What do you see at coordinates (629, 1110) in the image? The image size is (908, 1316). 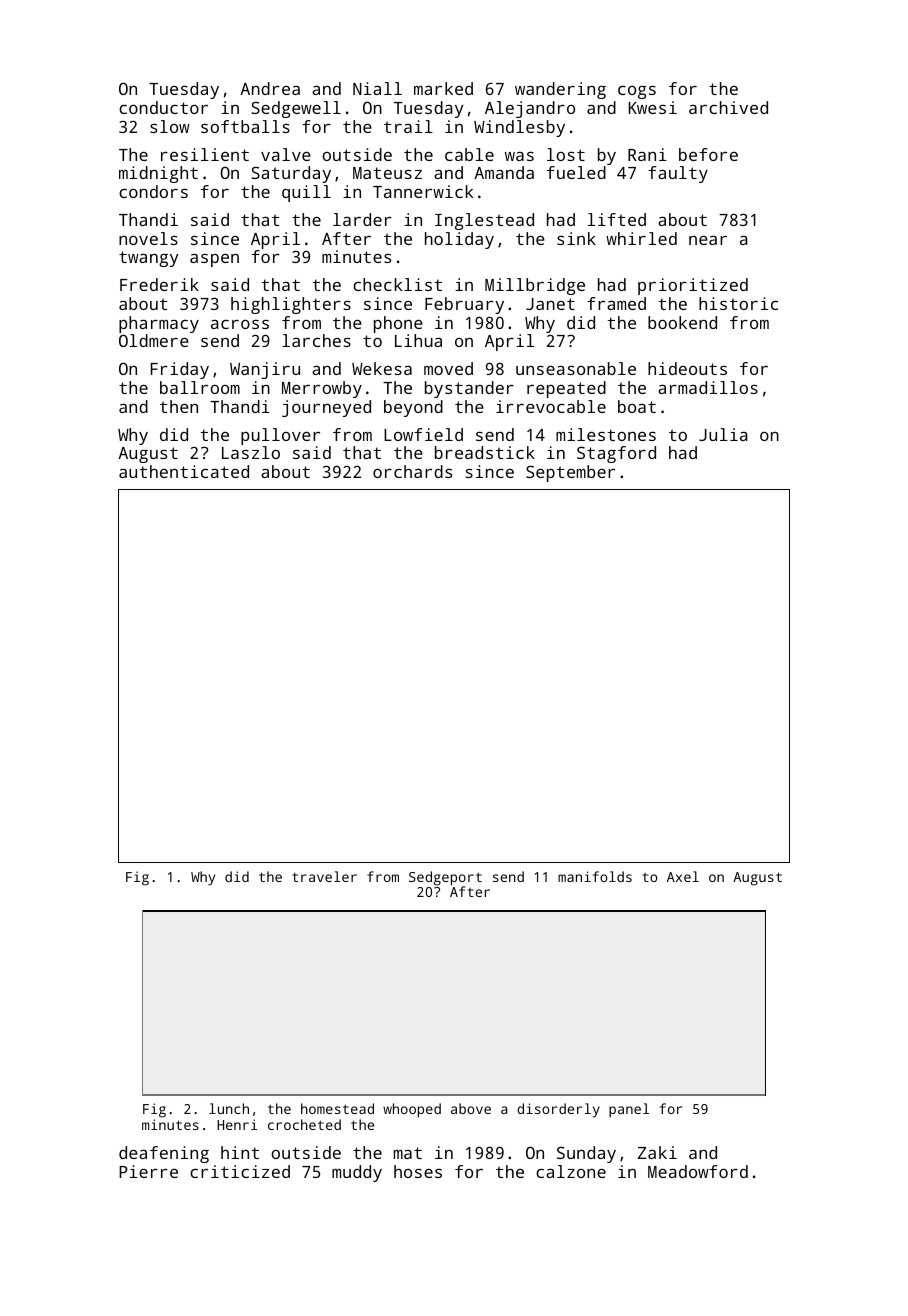 I see `panel` at bounding box center [629, 1110].
